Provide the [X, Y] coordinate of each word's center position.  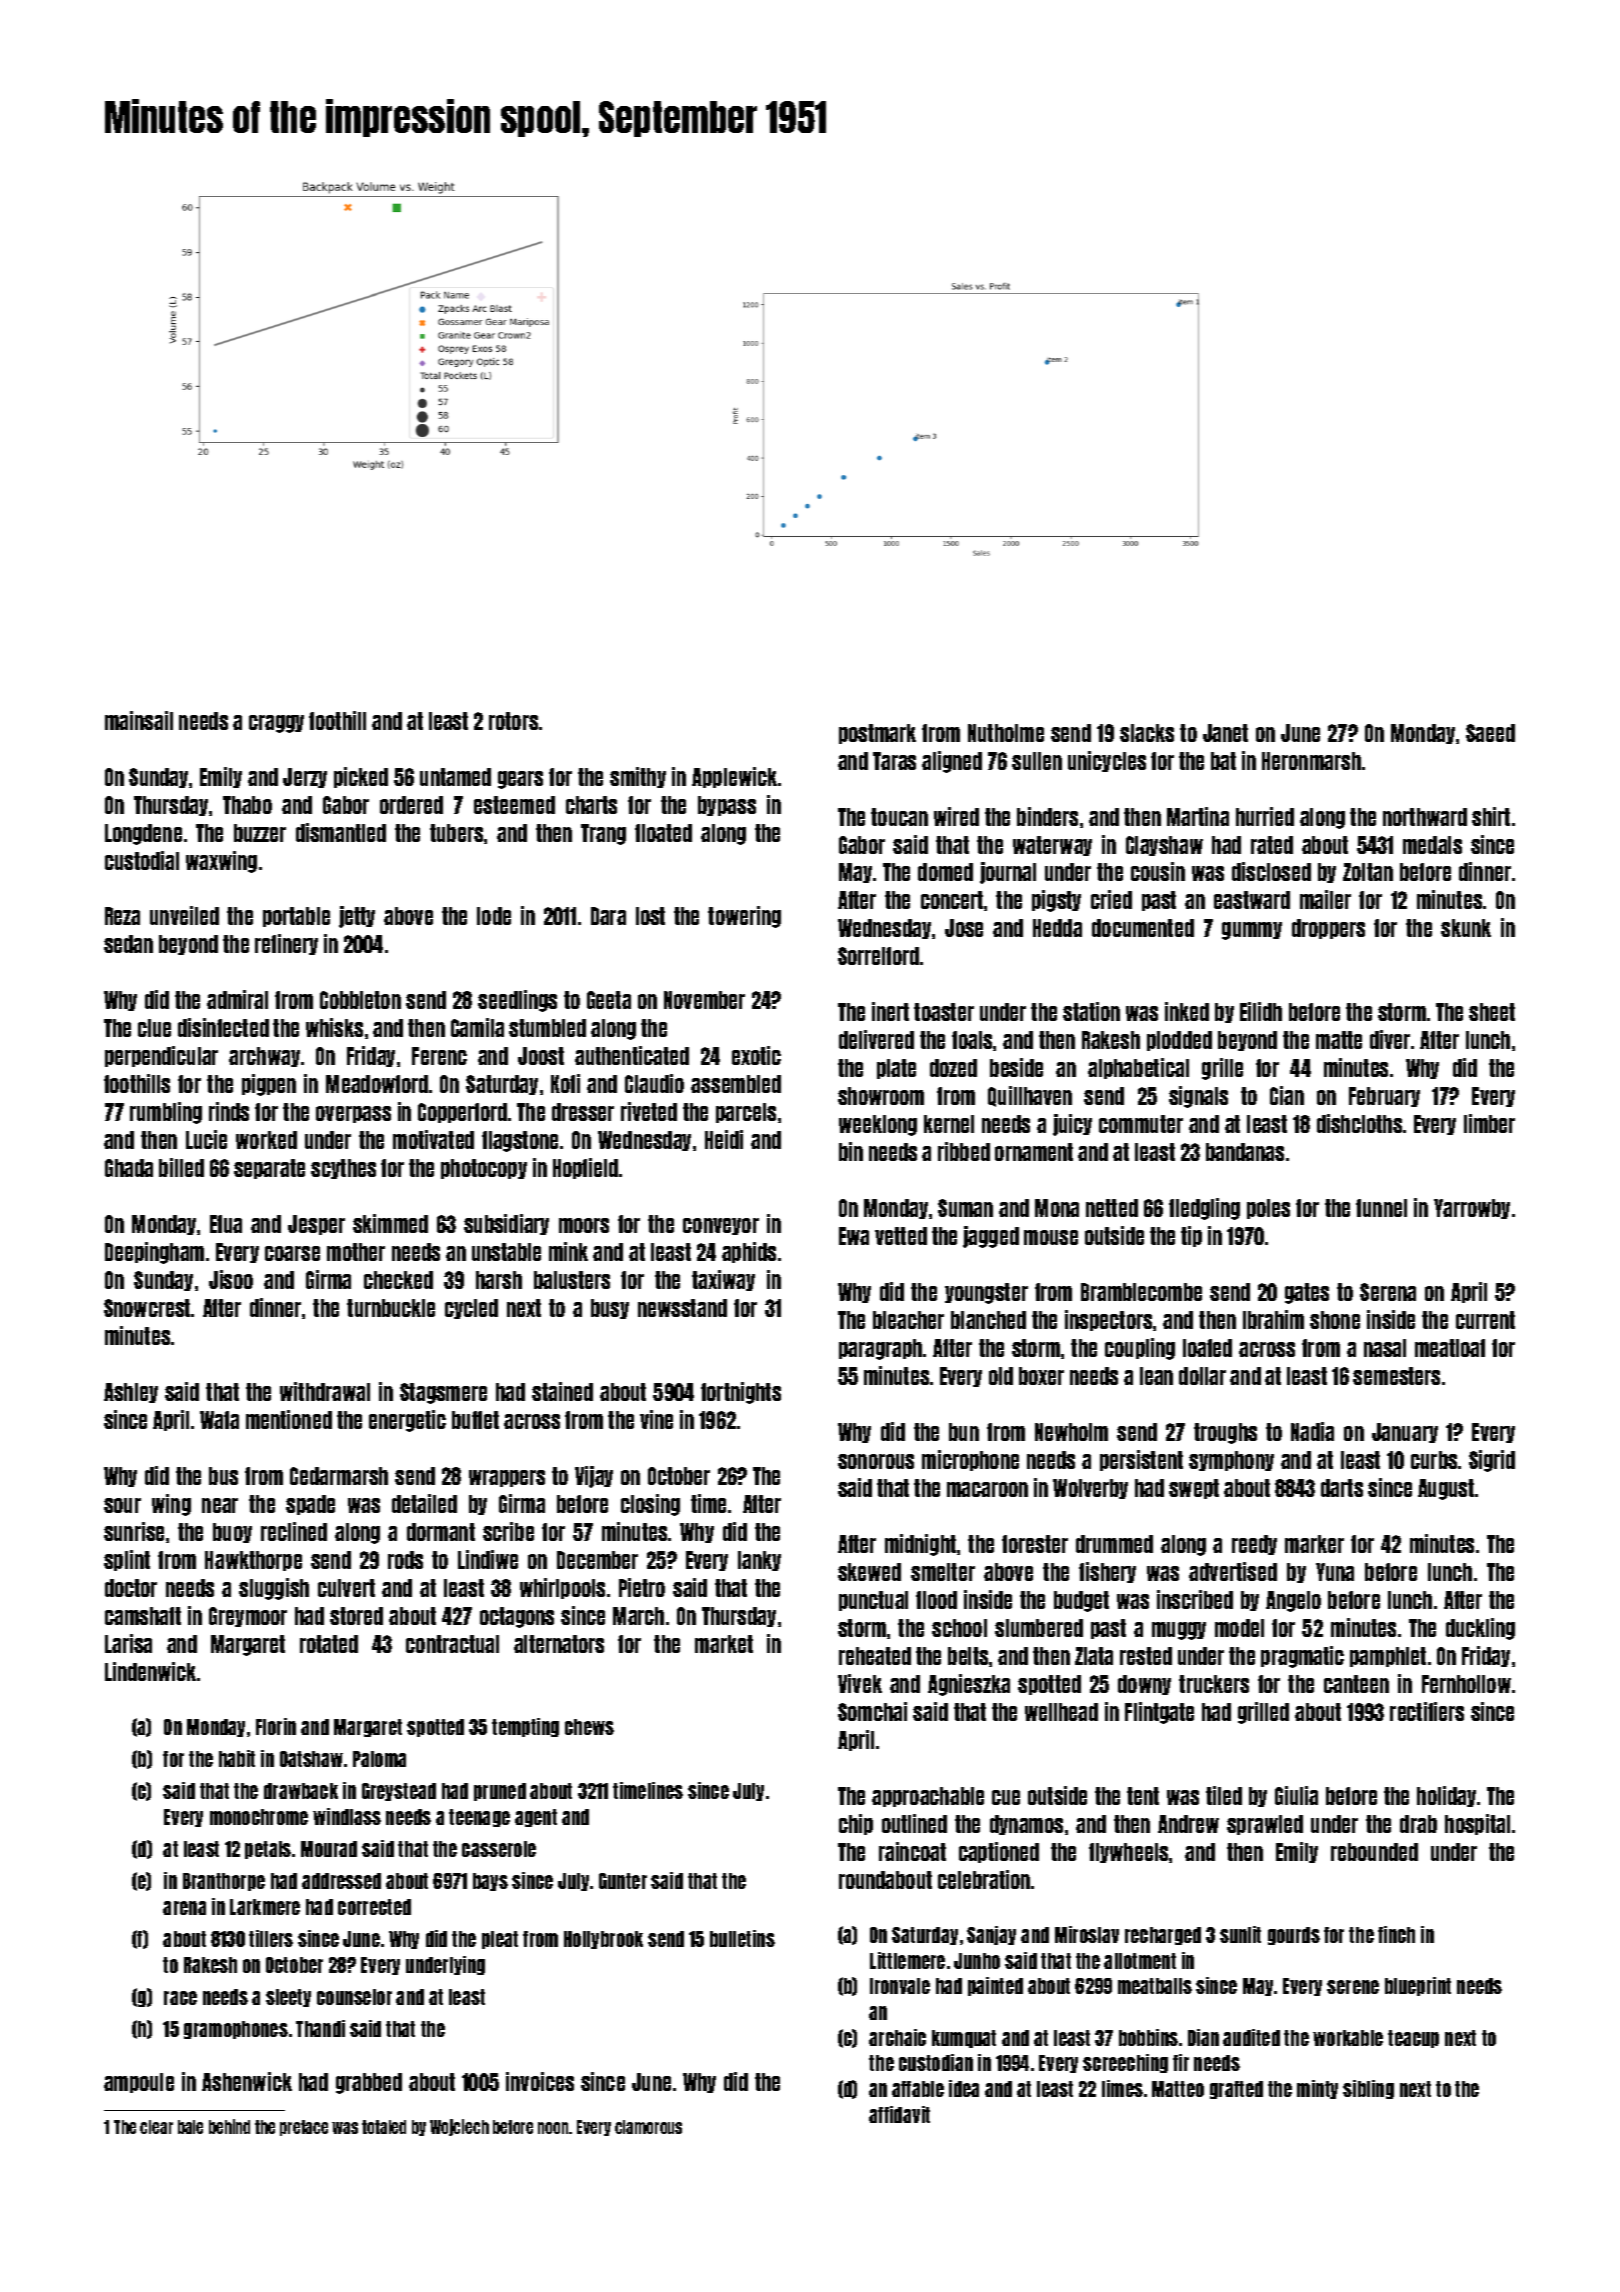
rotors [513, 721]
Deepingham [154, 1253]
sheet [1492, 1012]
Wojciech [459, 2127]
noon [554, 2128]
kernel [949, 1124]
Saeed [1490, 733]
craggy [276, 724]
